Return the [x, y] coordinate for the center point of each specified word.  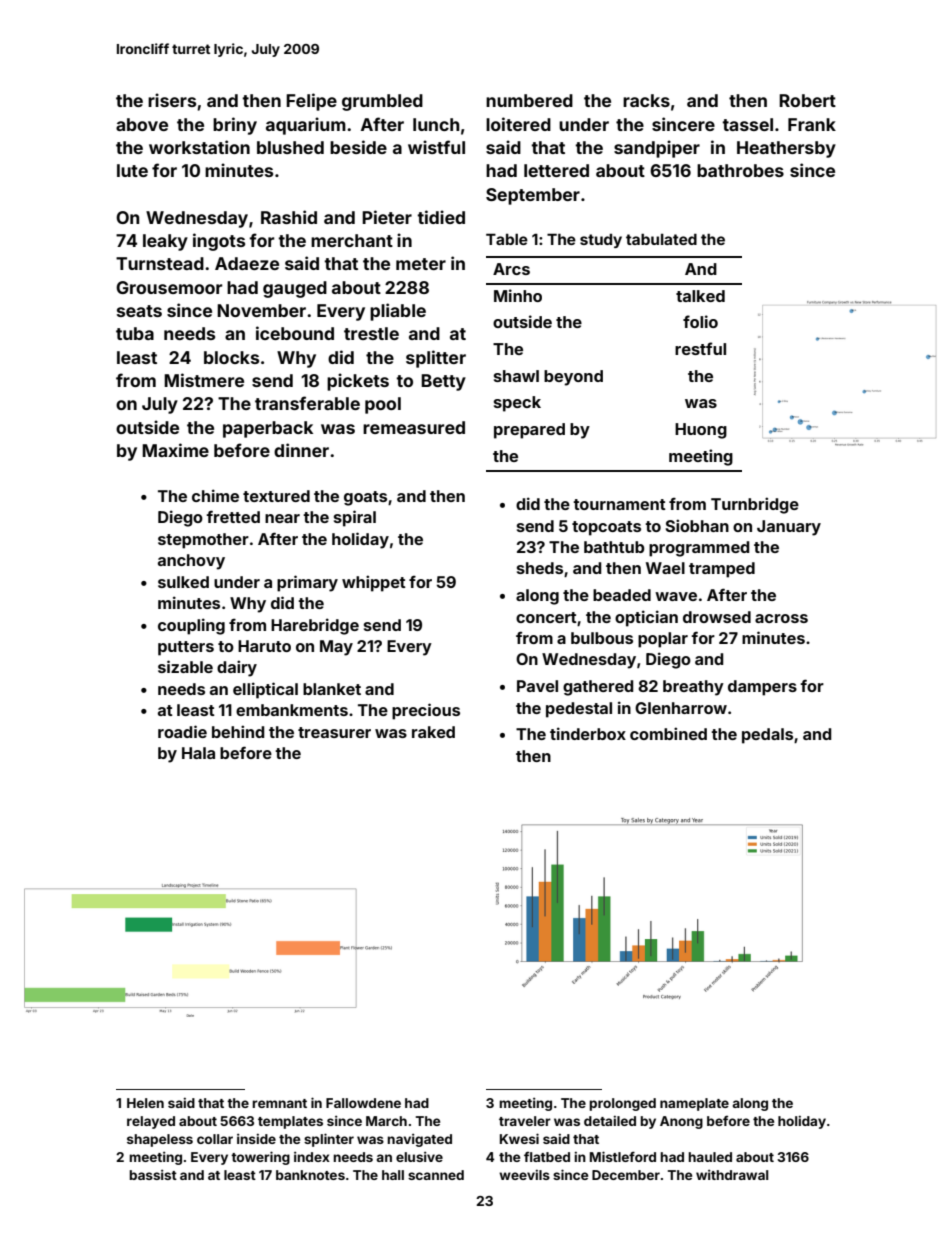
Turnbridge [755, 505]
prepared [529, 431]
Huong [701, 431]
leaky [165, 242]
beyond [573, 378]
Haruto [264, 646]
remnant [279, 1103]
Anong [681, 1122]
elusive [419, 1157]
